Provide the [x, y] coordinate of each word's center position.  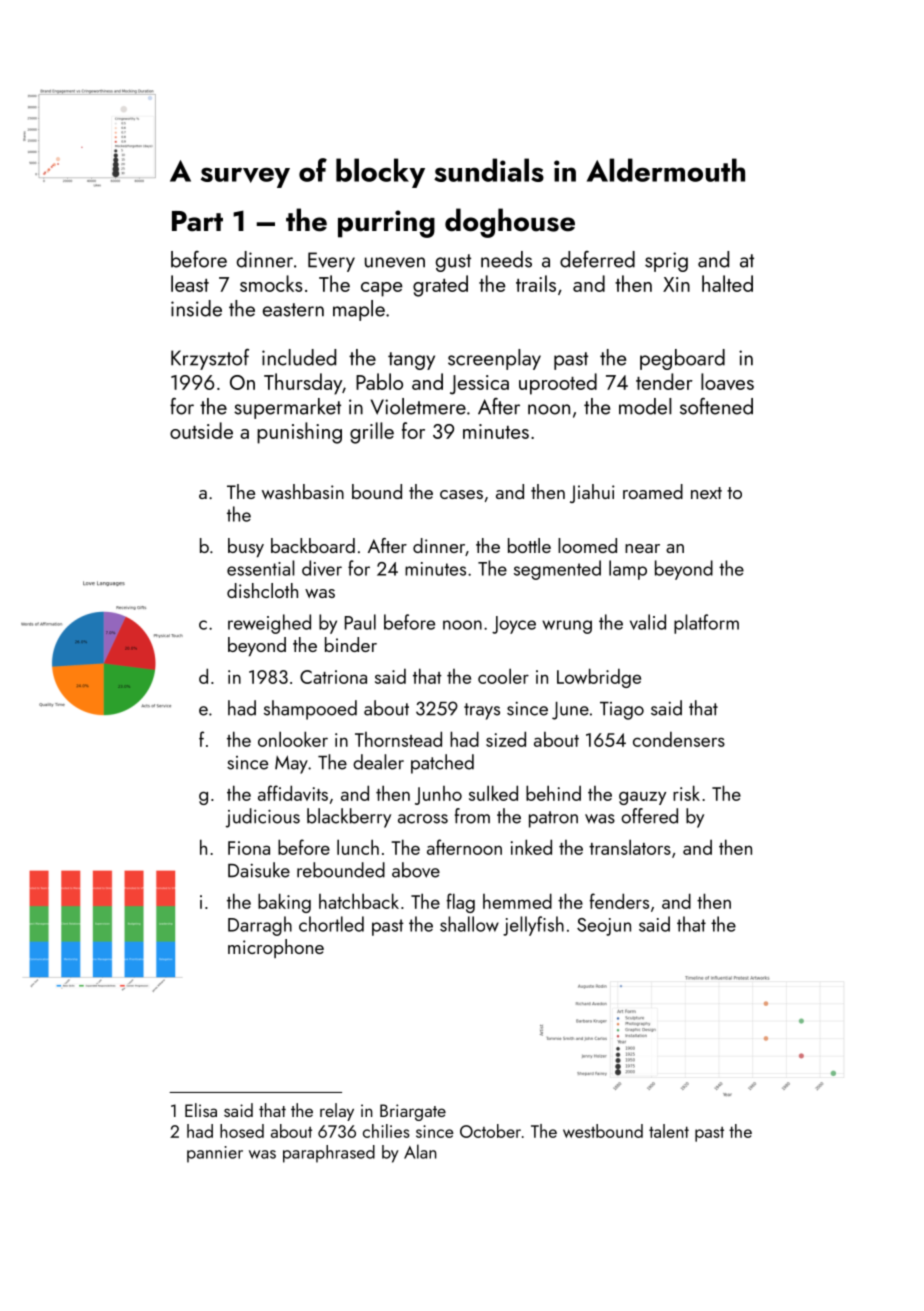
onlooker [293, 739]
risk [686, 793]
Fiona [249, 848]
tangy [411, 361]
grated [440, 286]
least [190, 283]
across [423, 819]
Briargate [413, 1112]
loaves [727, 381]
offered [649, 816]
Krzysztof [210, 359]
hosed [242, 1131]
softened [716, 406]
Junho [438, 795]
